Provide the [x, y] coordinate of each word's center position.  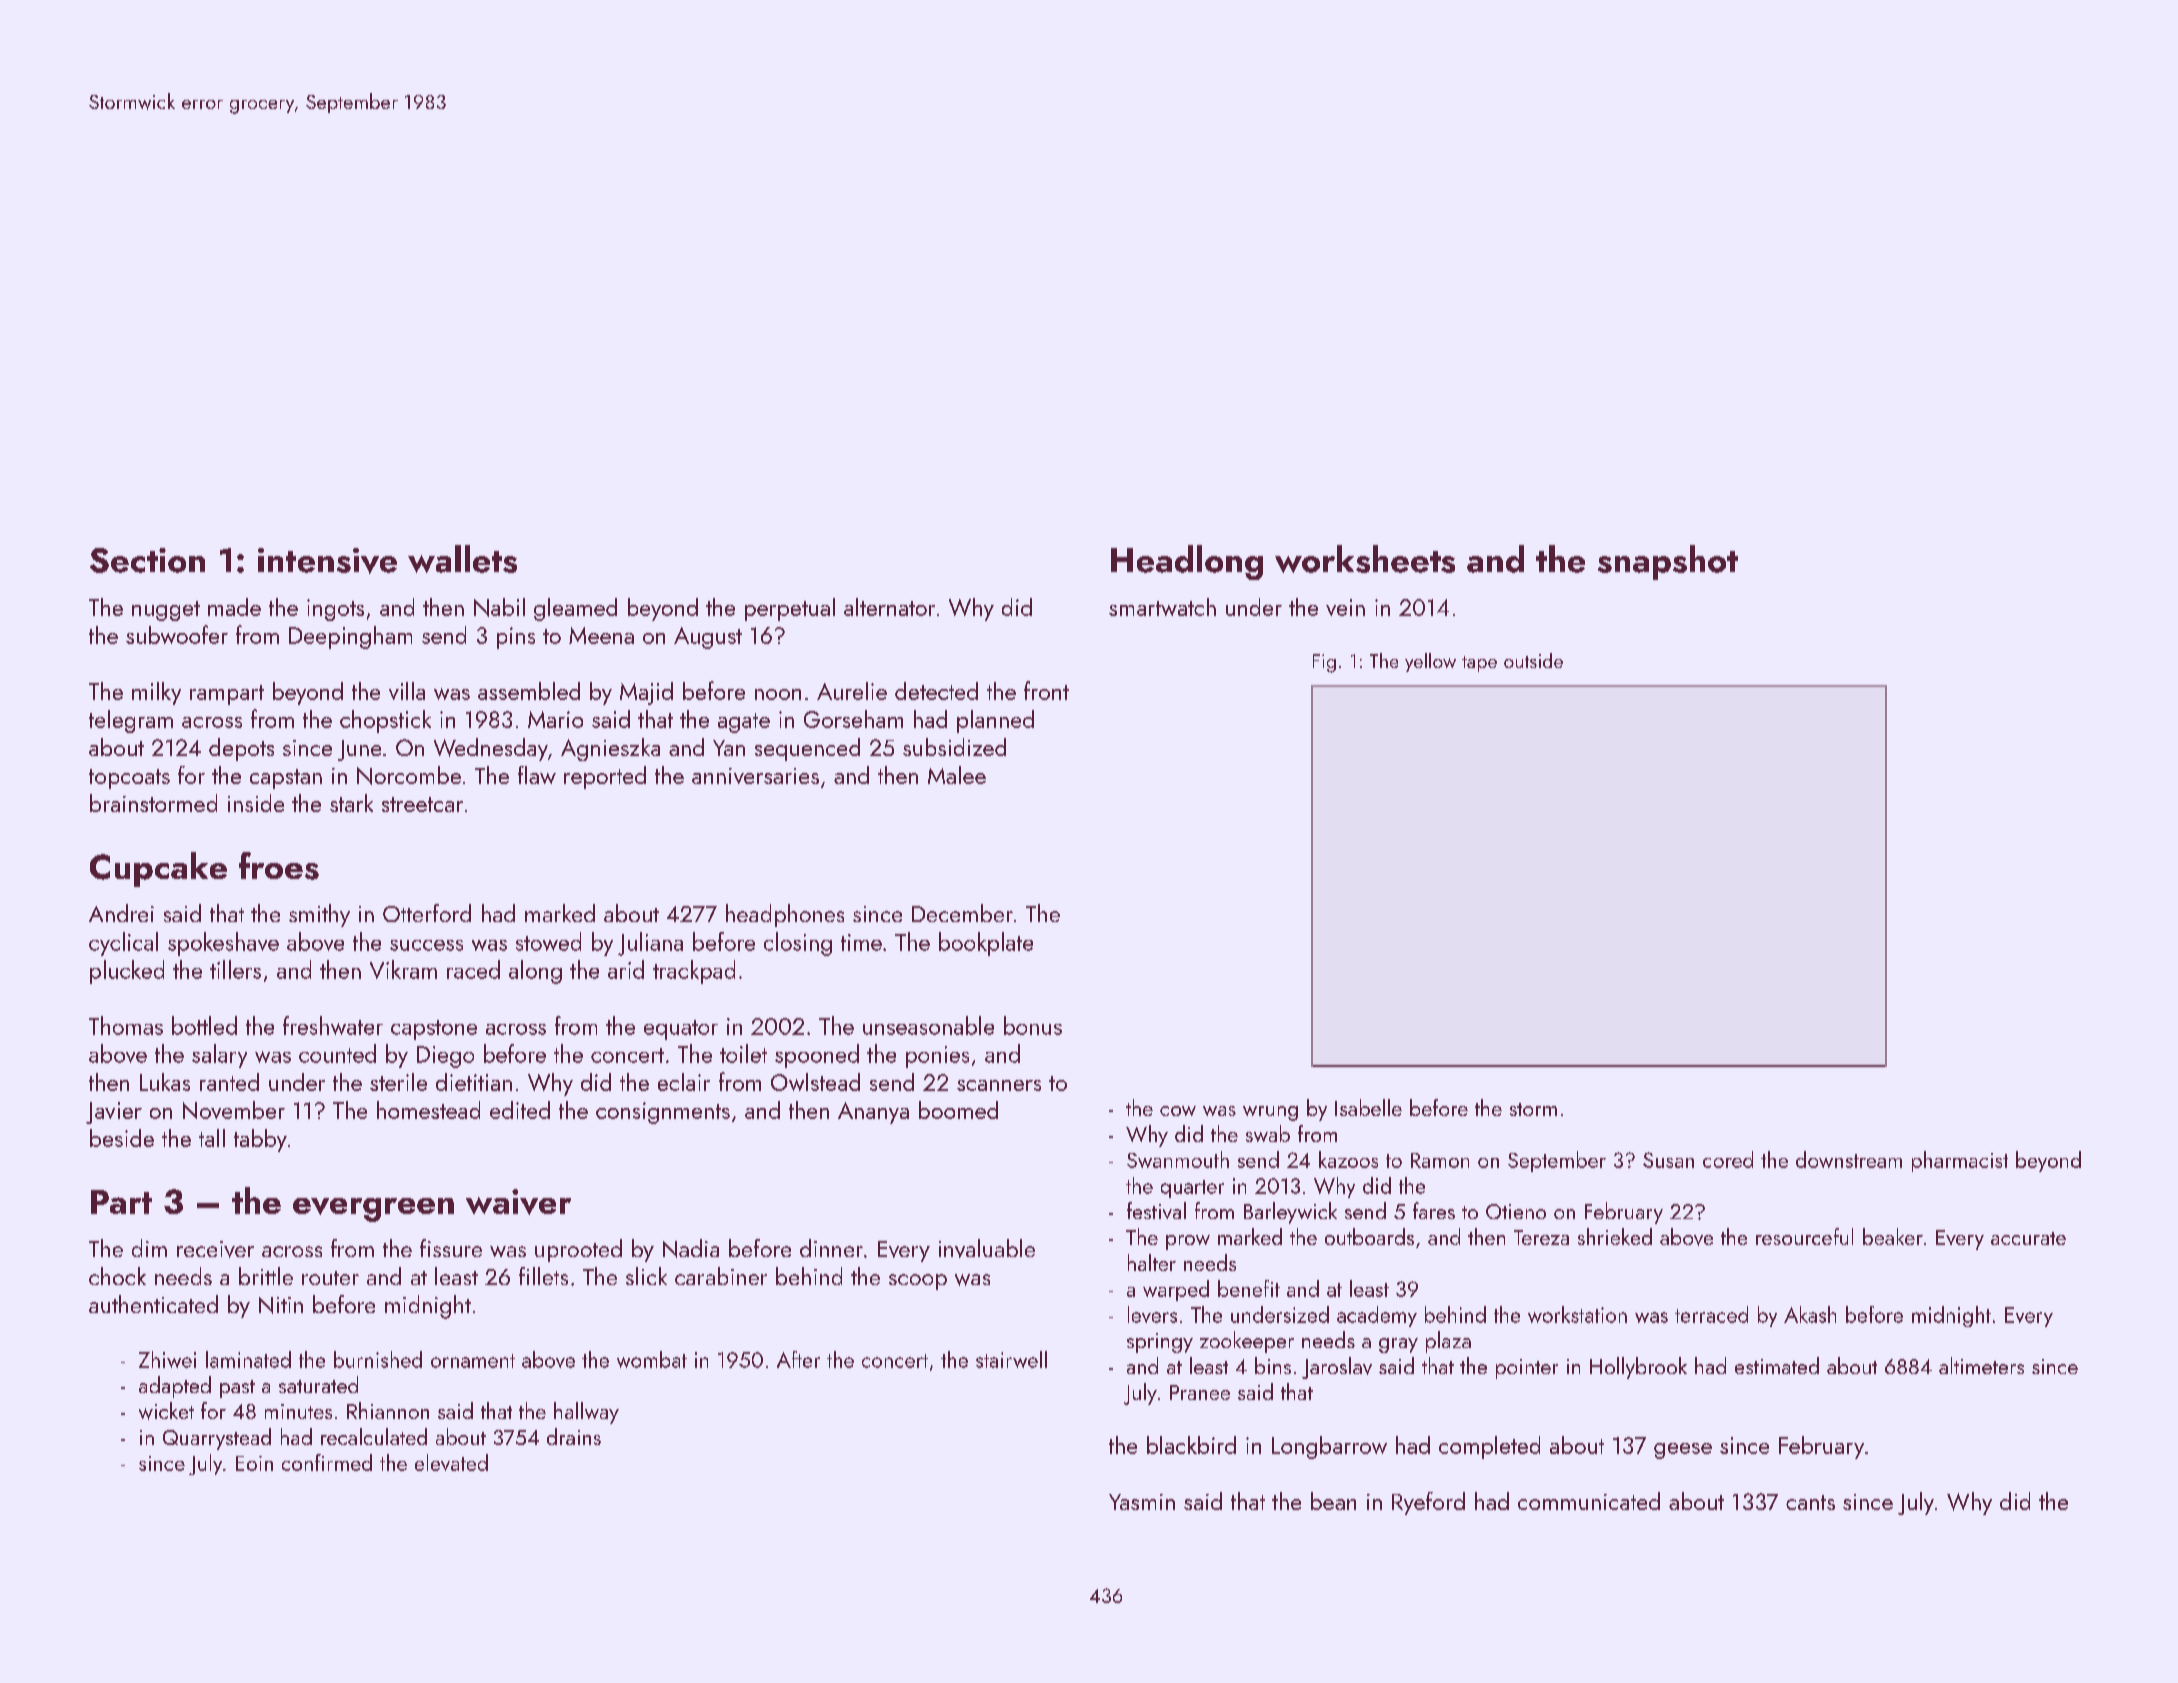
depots [241, 749]
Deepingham [350, 637]
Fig [1324, 663]
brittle [266, 1276]
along [535, 972]
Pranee [1200, 1392]
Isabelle [1368, 1107]
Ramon [1440, 1160]
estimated [1777, 1365]
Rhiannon [388, 1410]
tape [1479, 664]
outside [1533, 660]
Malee [957, 775]
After [798, 1359]
